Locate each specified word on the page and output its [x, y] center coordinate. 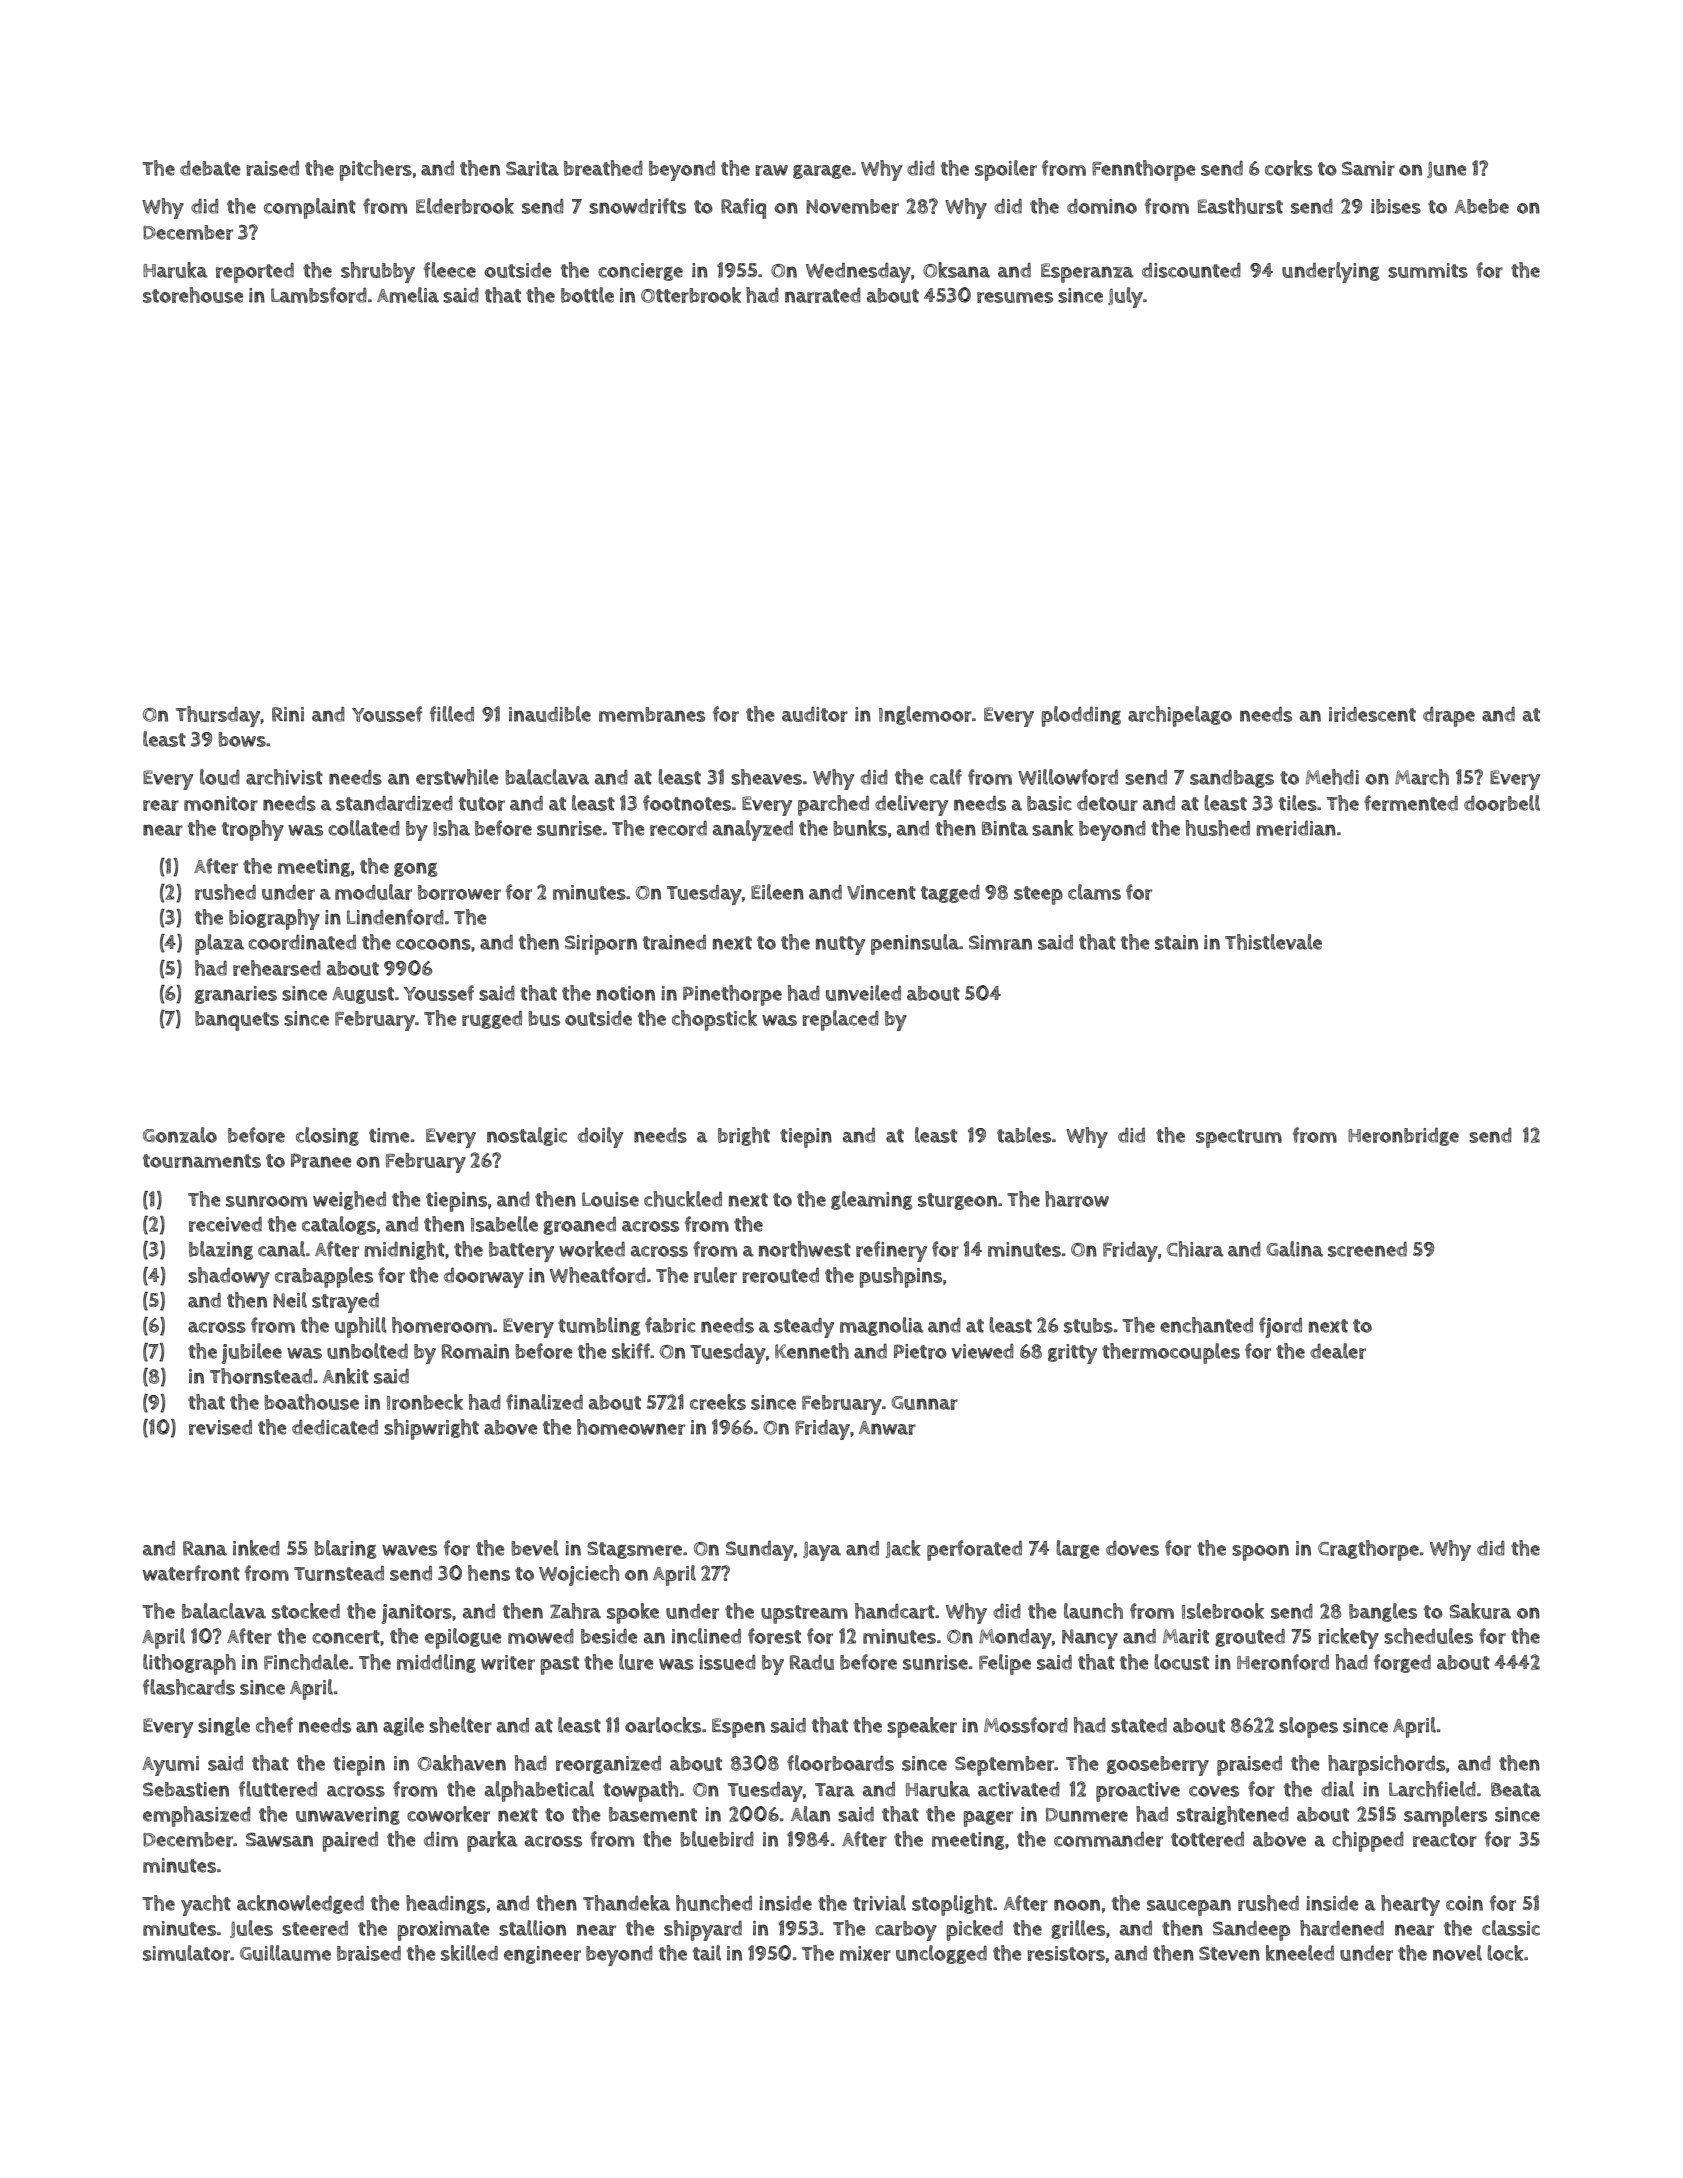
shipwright [431, 1429]
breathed [603, 168]
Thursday [218, 716]
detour [1107, 803]
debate [210, 168]
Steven [1229, 1953]
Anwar [887, 1428]
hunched [714, 1903]
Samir [1368, 168]
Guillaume [285, 1953]
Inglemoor [925, 715]
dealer [1338, 1351]
